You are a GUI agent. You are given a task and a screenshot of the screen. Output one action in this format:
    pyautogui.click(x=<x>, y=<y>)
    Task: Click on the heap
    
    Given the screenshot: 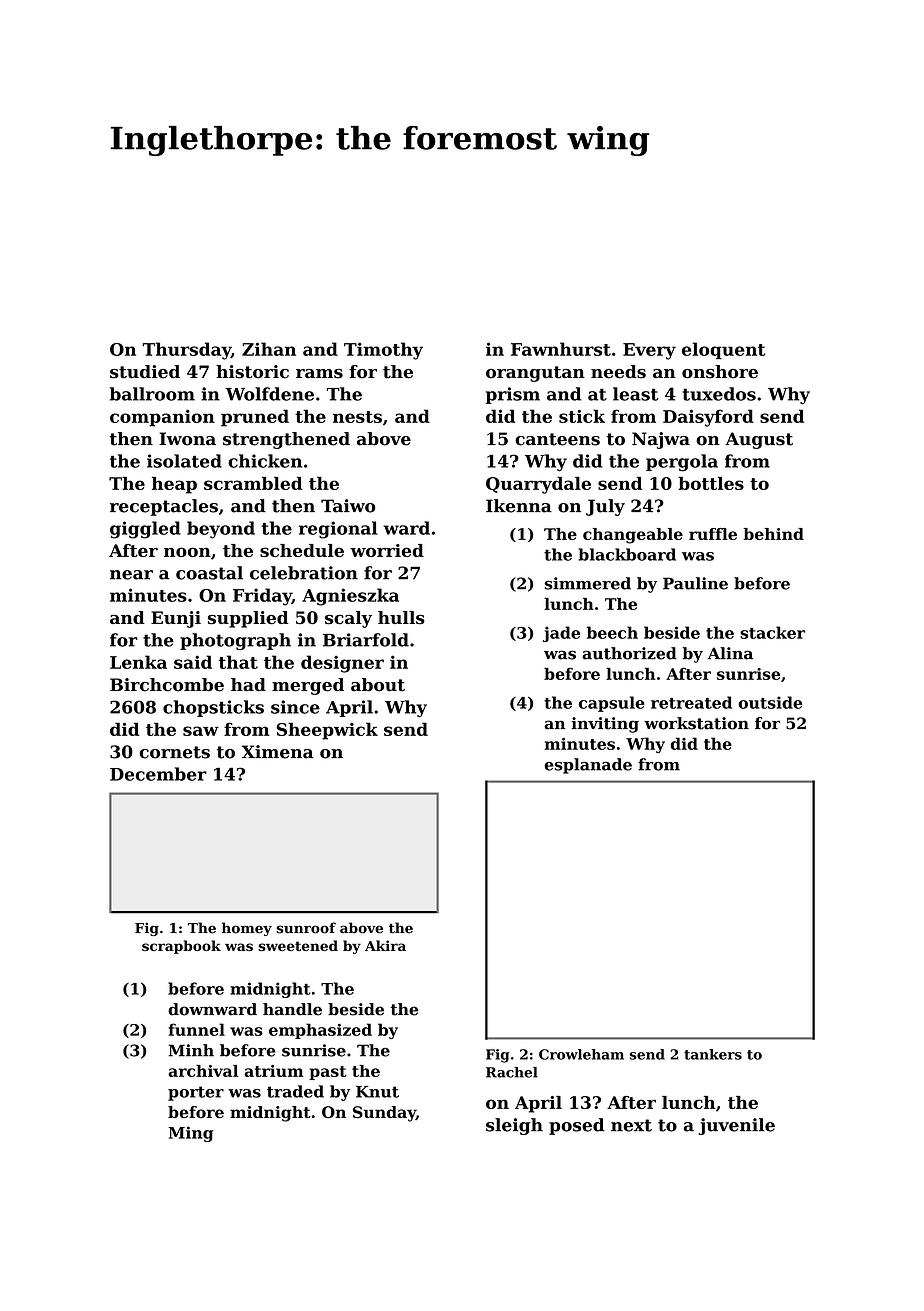 What is the action you would take?
    pyautogui.click(x=174, y=485)
